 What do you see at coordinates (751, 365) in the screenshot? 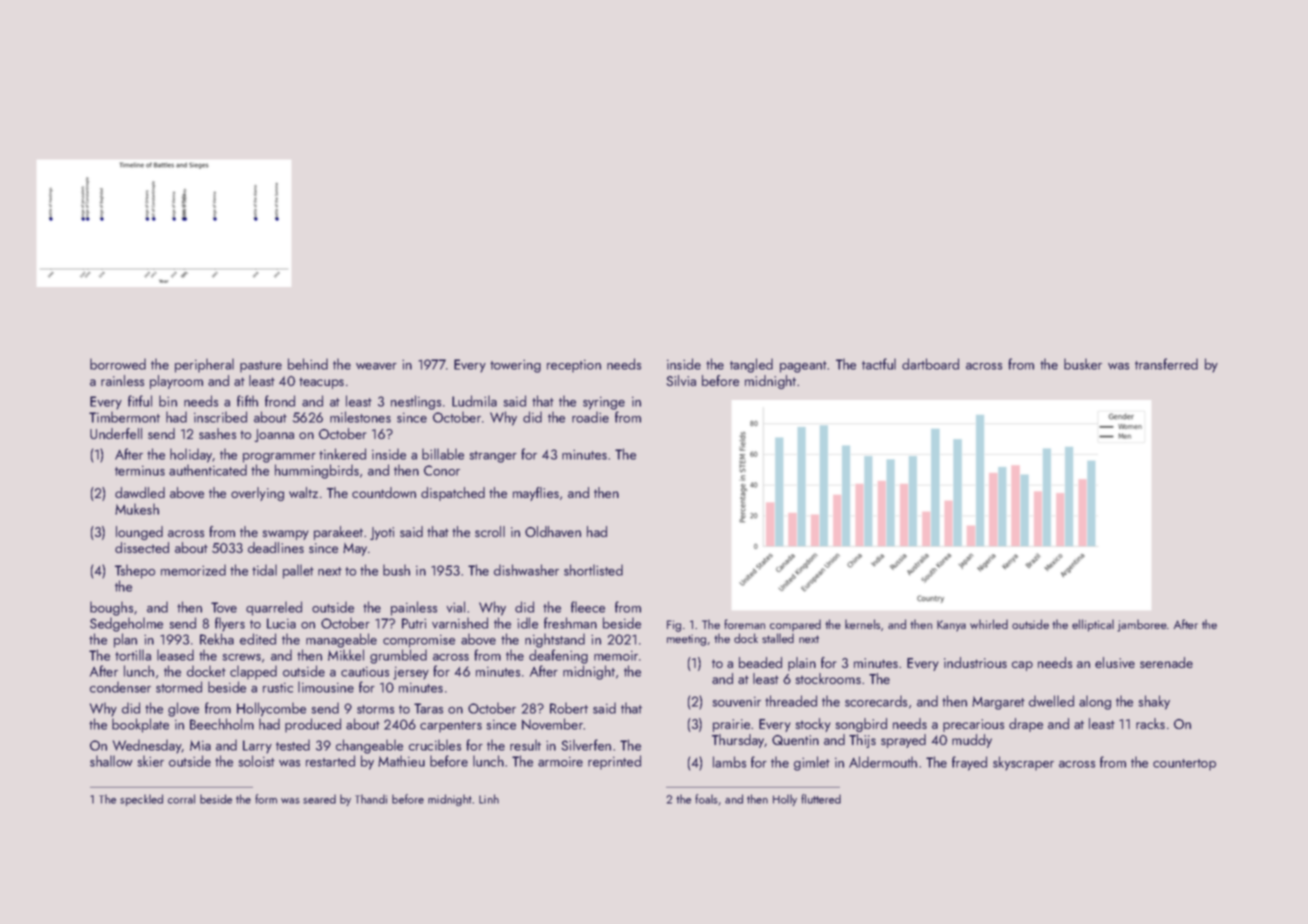
I see `tangled` at bounding box center [751, 365].
